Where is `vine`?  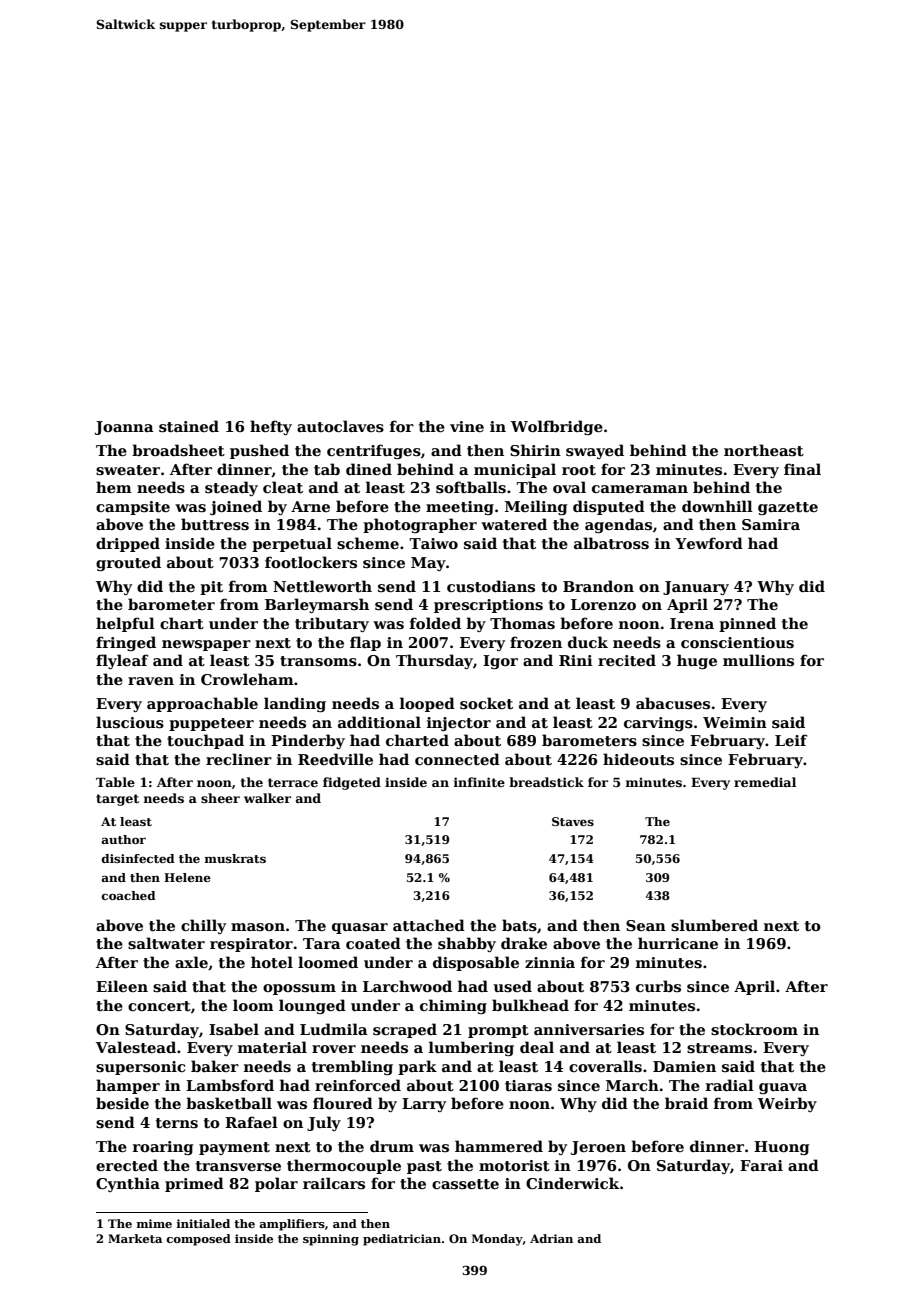
vine is located at coordinates (467, 426).
